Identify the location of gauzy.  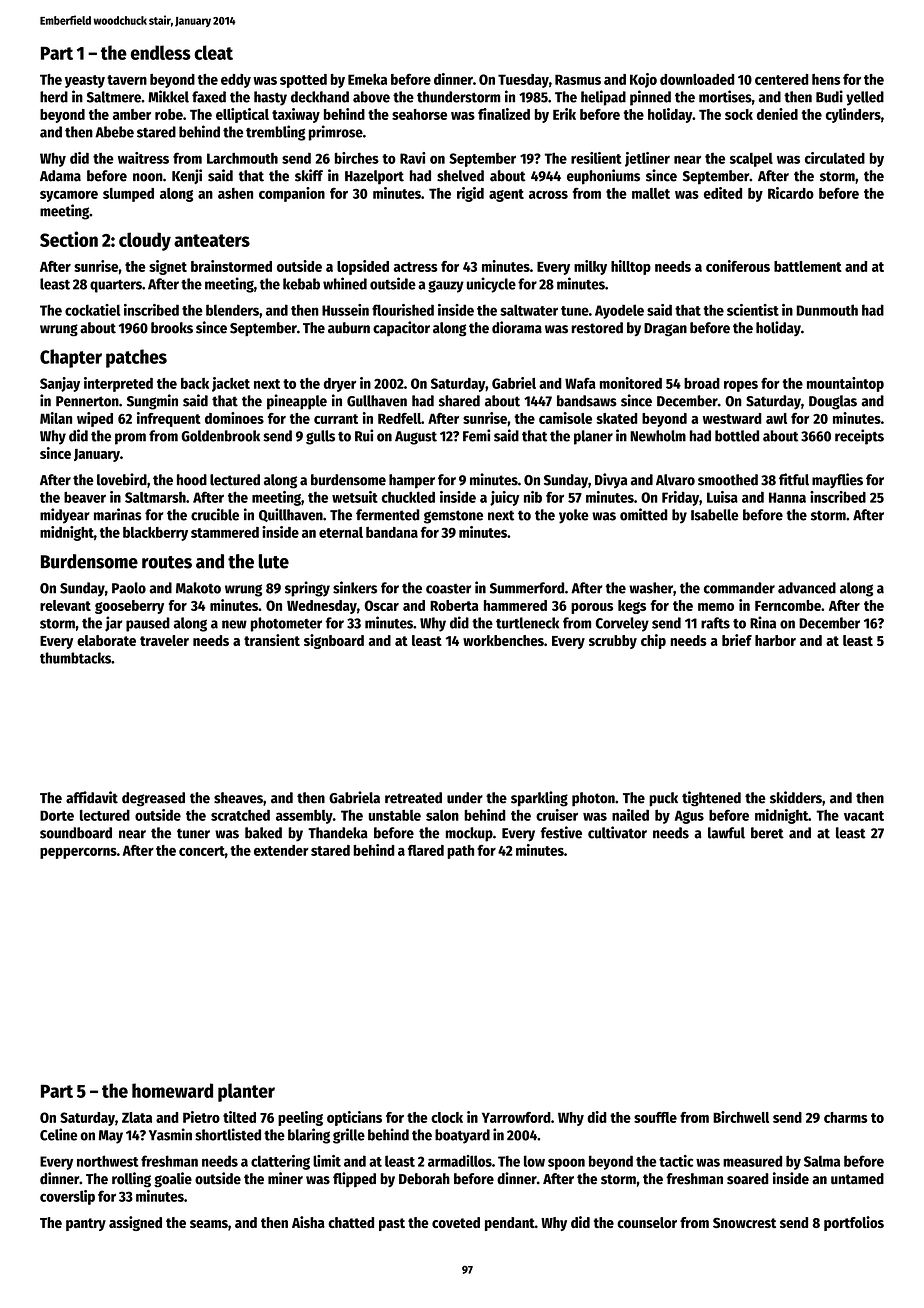
(446, 286).
